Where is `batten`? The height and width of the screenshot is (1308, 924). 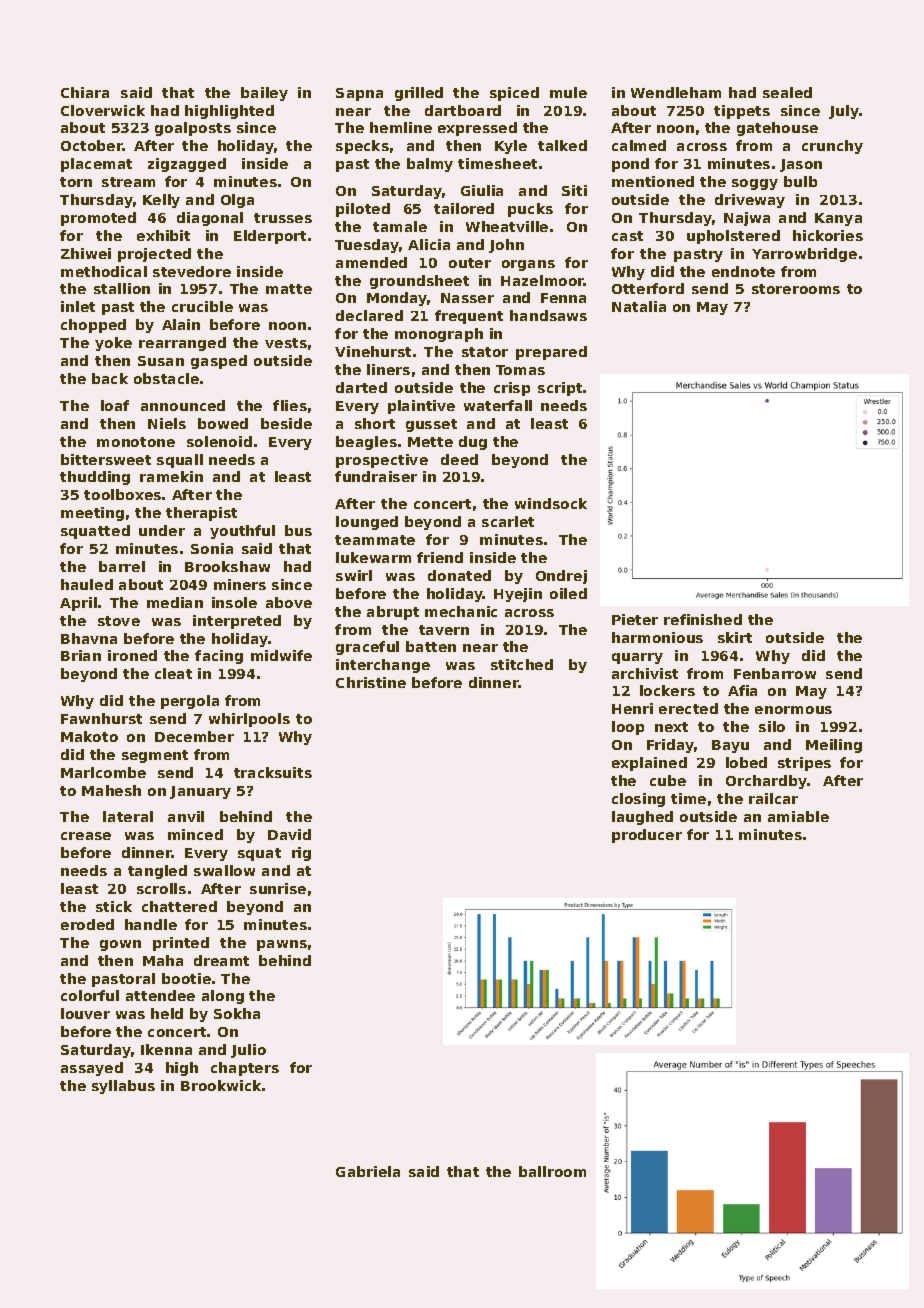
batten is located at coordinates (431, 646).
